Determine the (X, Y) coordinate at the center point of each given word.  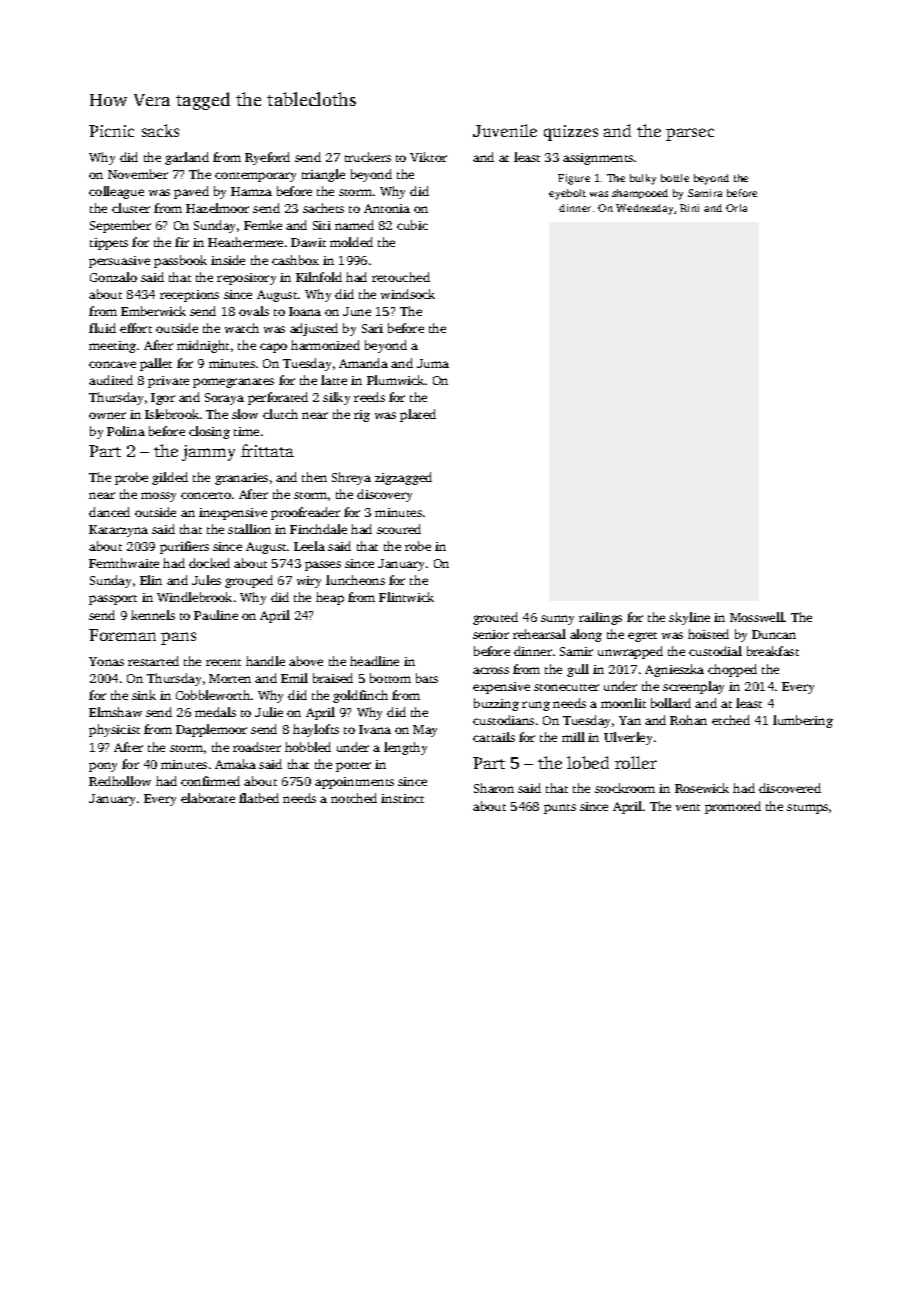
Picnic (111, 131)
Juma (433, 363)
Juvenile (505, 130)
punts (560, 809)
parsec (690, 134)
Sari (372, 328)
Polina (126, 431)
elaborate (208, 798)
